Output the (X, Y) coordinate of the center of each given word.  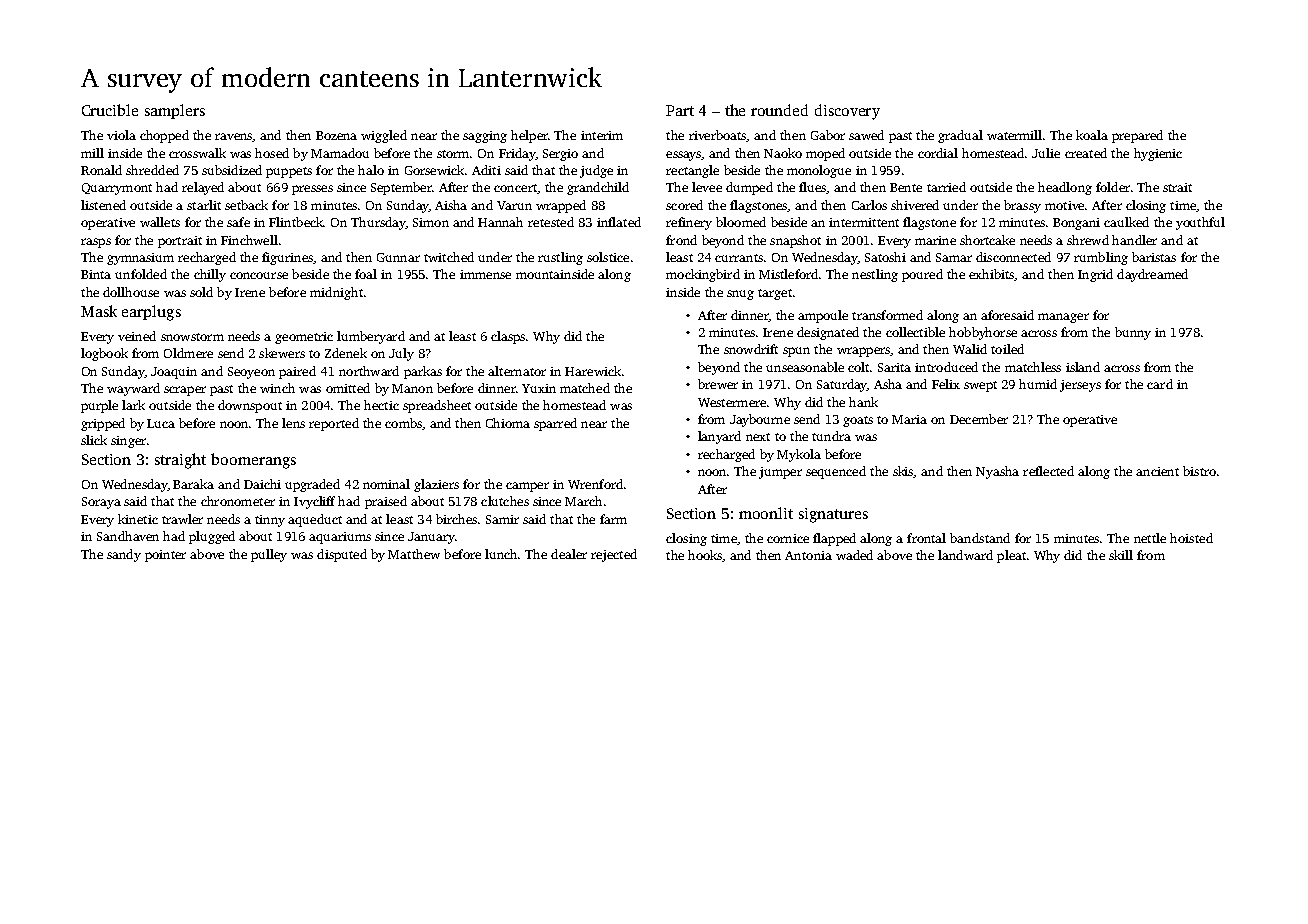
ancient (1157, 471)
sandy (124, 555)
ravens (234, 137)
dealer (569, 554)
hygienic (1158, 154)
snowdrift (751, 349)
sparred (555, 424)
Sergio (560, 155)
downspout (250, 406)
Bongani (1076, 224)
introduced (946, 367)
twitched (449, 257)
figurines (287, 258)
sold (201, 292)
